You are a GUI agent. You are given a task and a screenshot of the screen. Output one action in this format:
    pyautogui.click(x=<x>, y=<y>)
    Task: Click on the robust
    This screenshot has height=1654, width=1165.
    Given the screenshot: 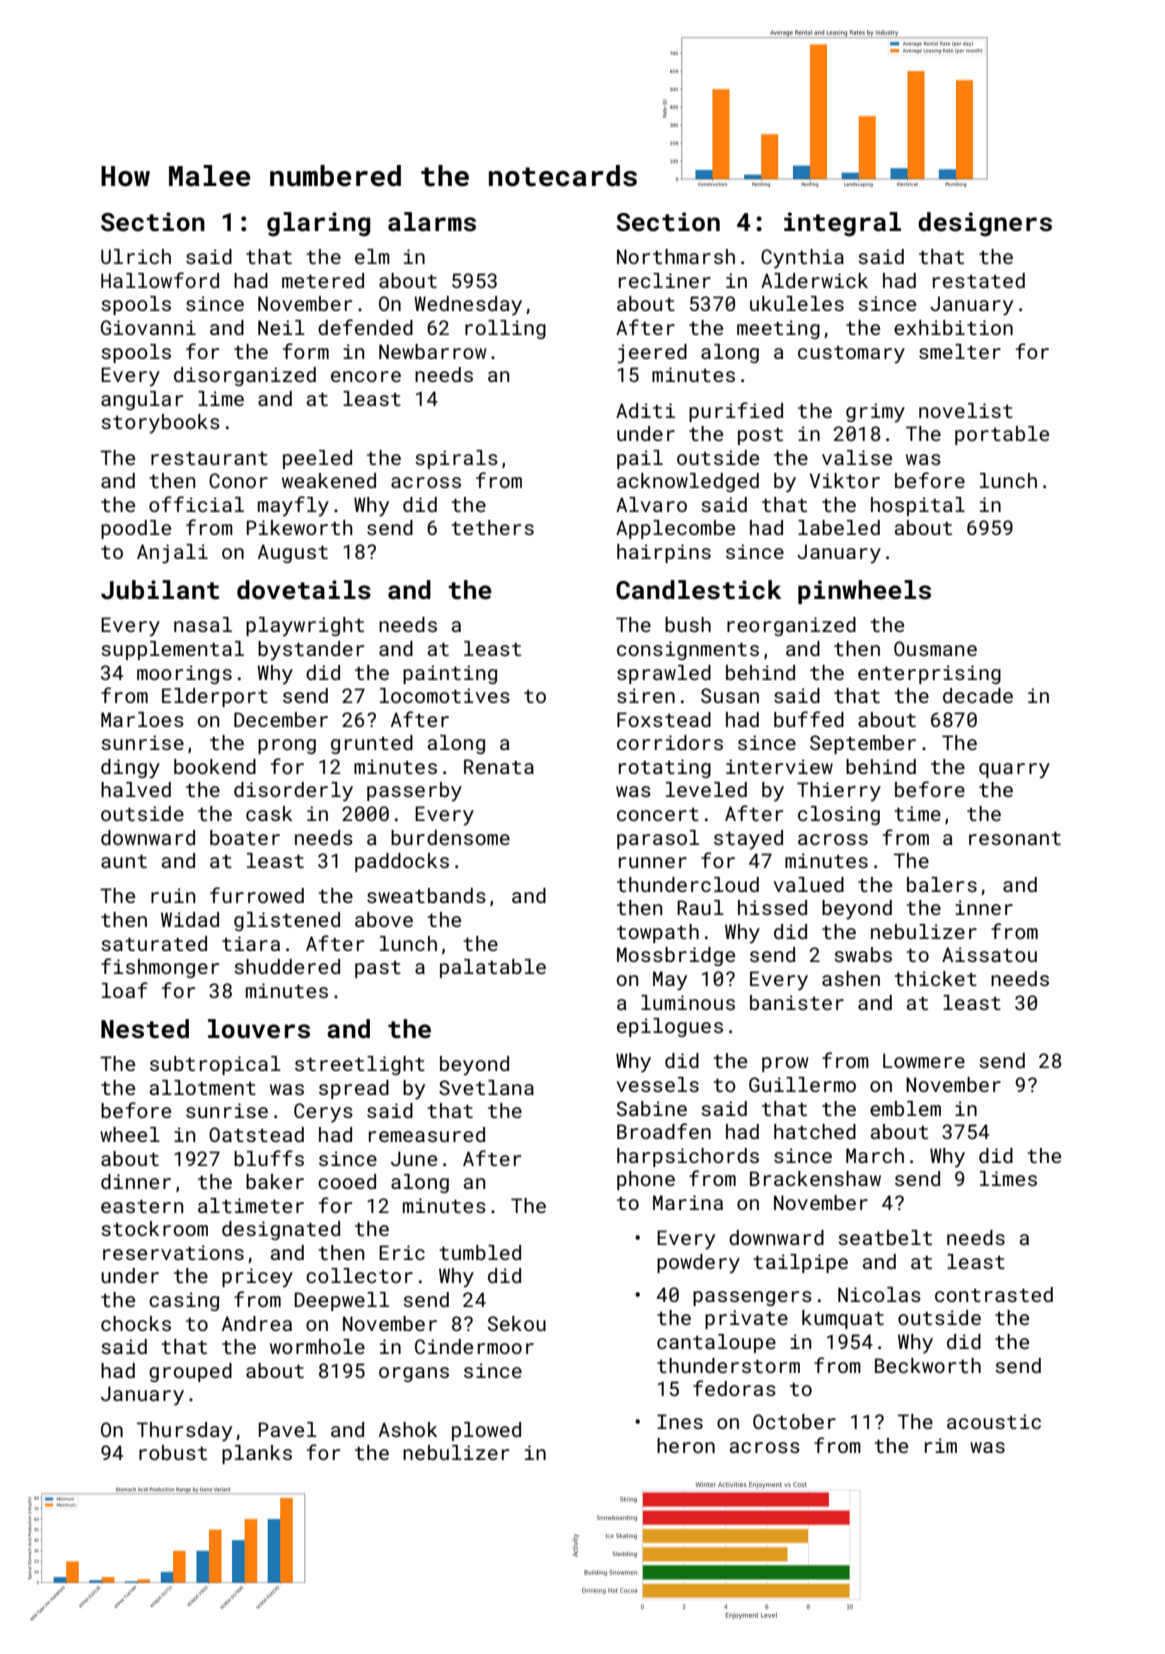 What is the action you would take?
    pyautogui.click(x=173, y=1452)
